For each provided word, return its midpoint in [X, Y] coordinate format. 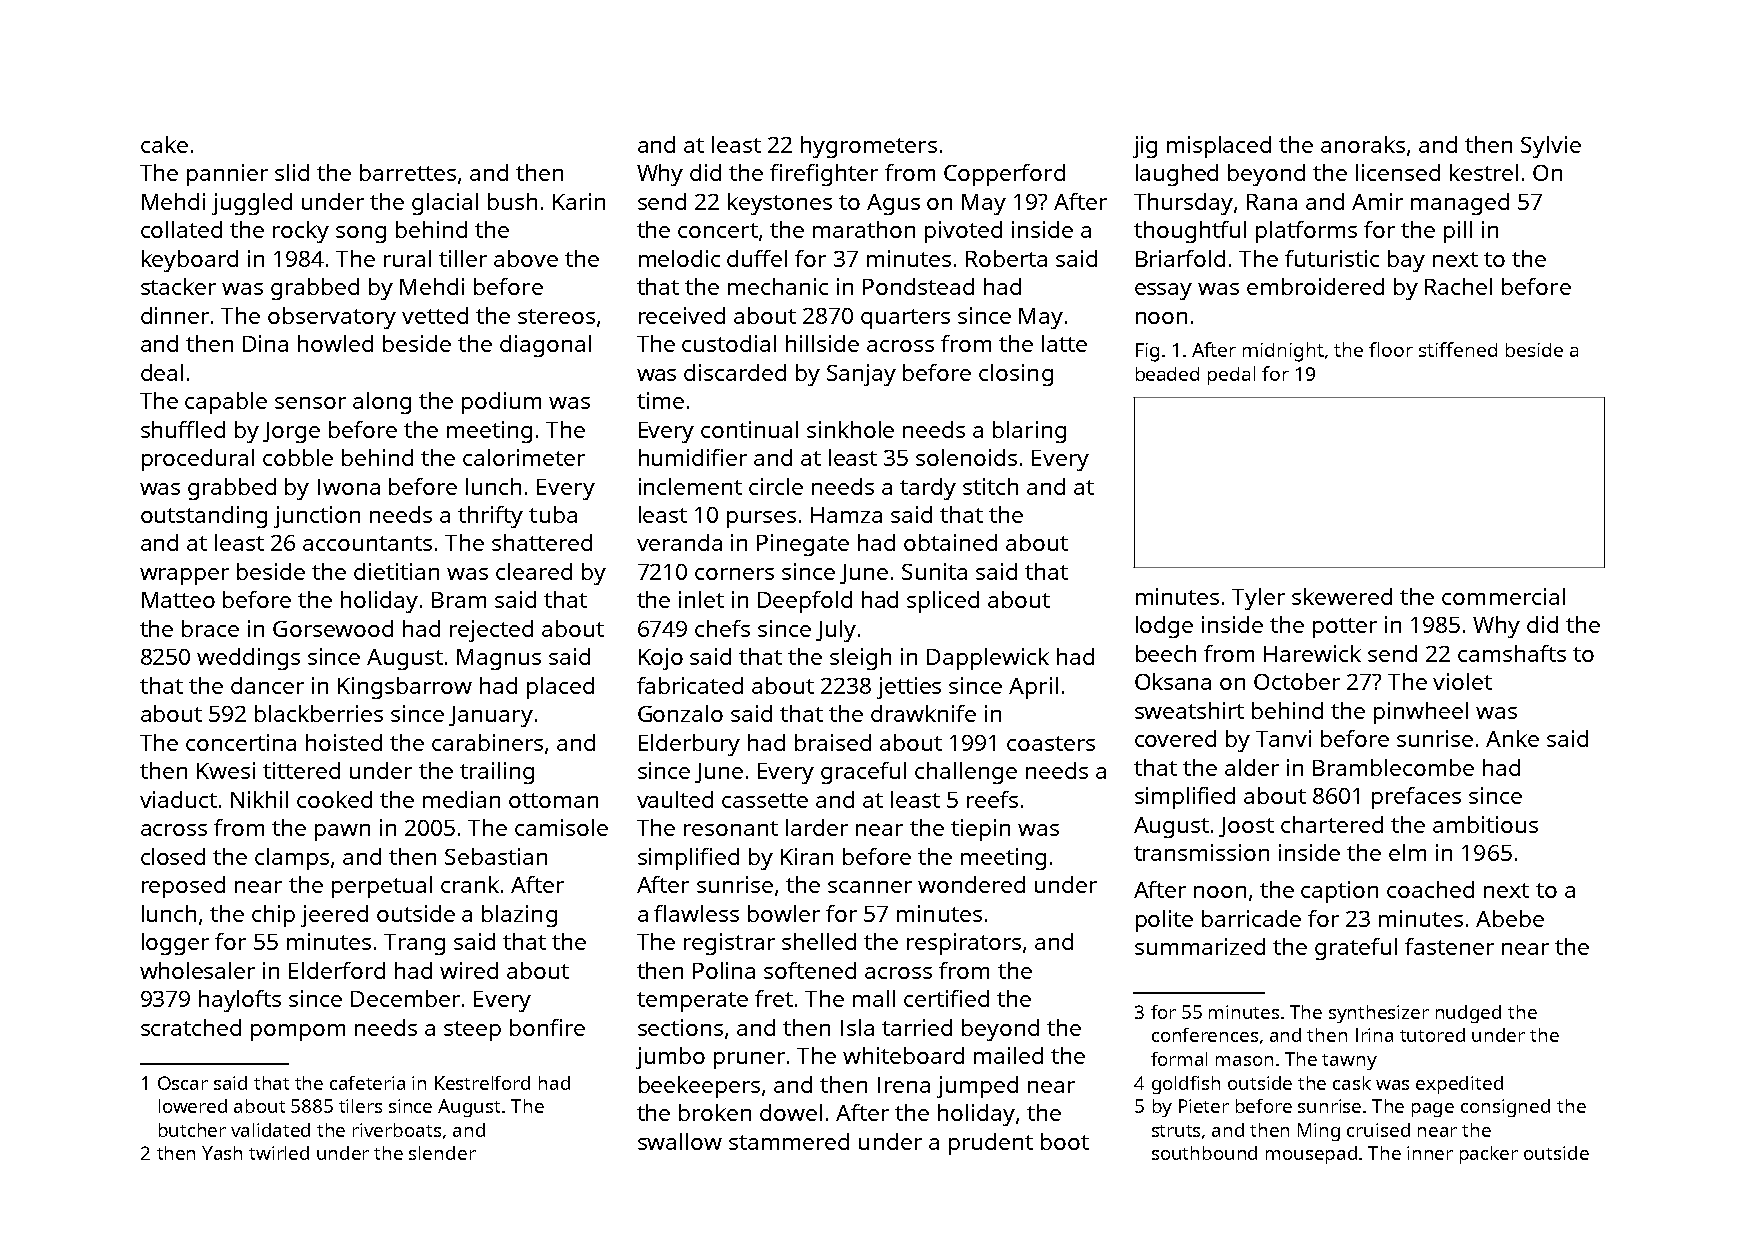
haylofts [240, 1001]
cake [164, 144]
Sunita [934, 571]
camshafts [1512, 653]
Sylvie [1551, 147]
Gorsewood [333, 628]
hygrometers [869, 147]
